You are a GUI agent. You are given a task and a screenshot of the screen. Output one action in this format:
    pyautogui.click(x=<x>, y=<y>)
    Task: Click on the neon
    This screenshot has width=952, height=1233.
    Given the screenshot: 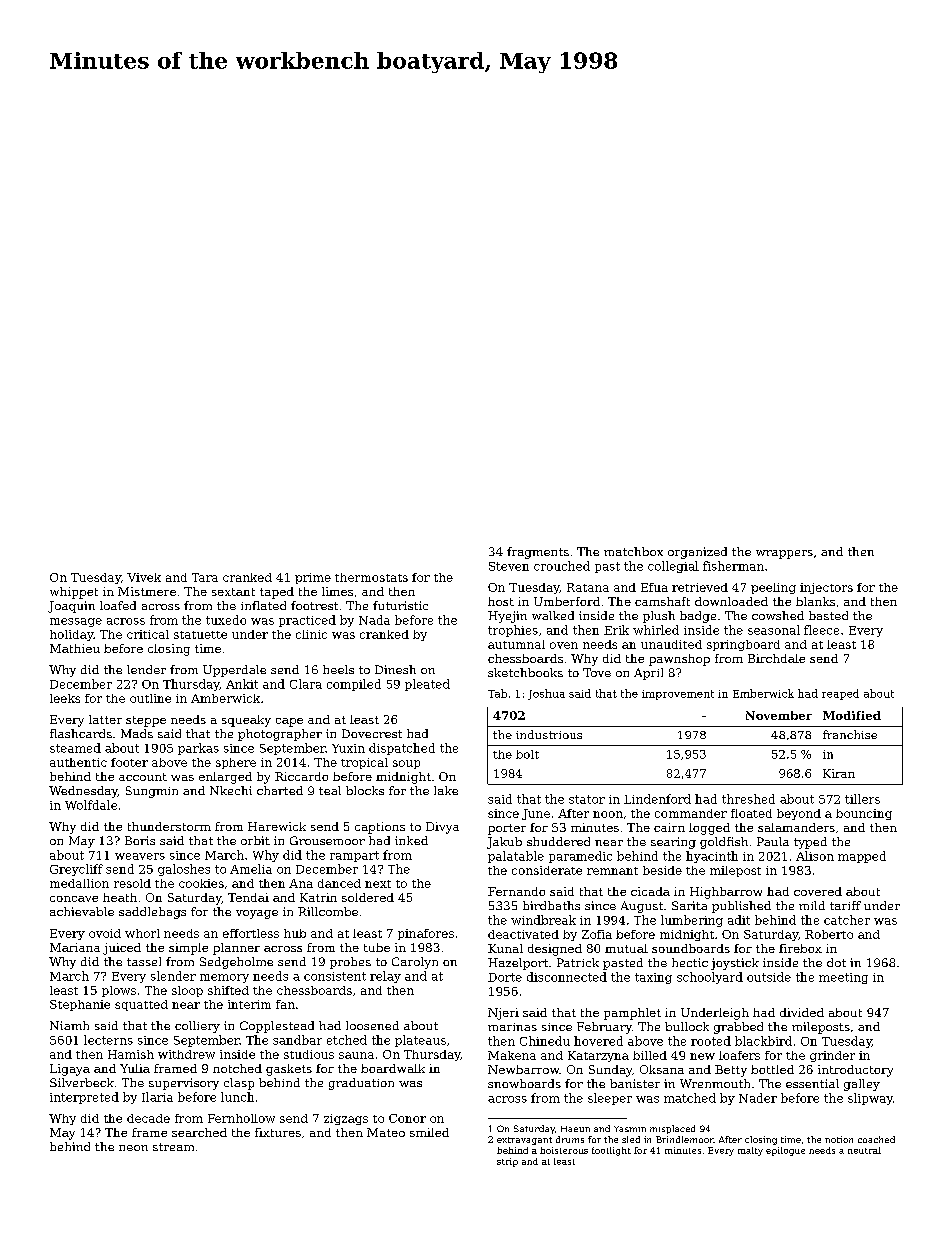 What is the action you would take?
    pyautogui.click(x=133, y=1148)
